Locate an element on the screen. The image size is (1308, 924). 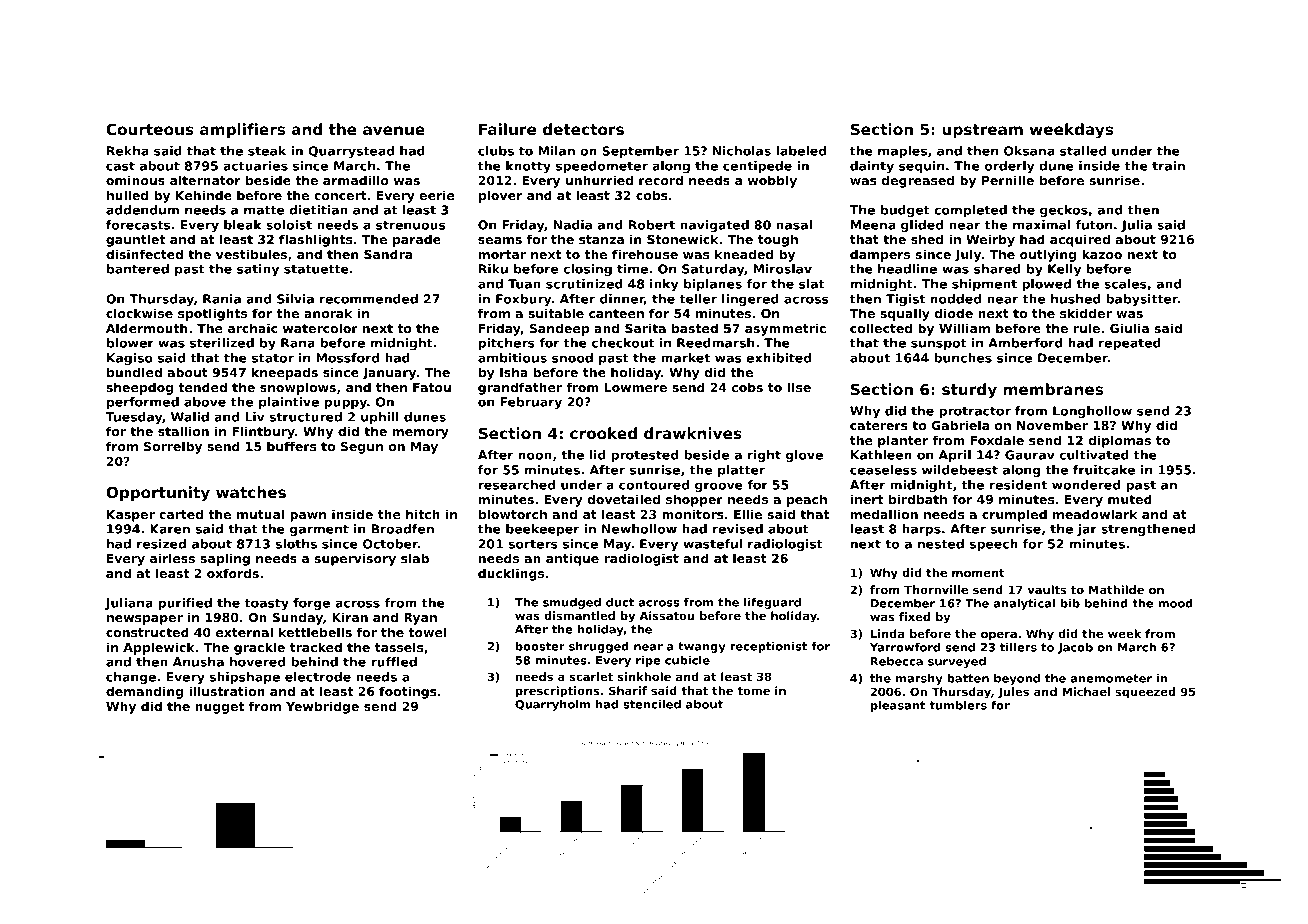
duct is located at coordinates (620, 602).
